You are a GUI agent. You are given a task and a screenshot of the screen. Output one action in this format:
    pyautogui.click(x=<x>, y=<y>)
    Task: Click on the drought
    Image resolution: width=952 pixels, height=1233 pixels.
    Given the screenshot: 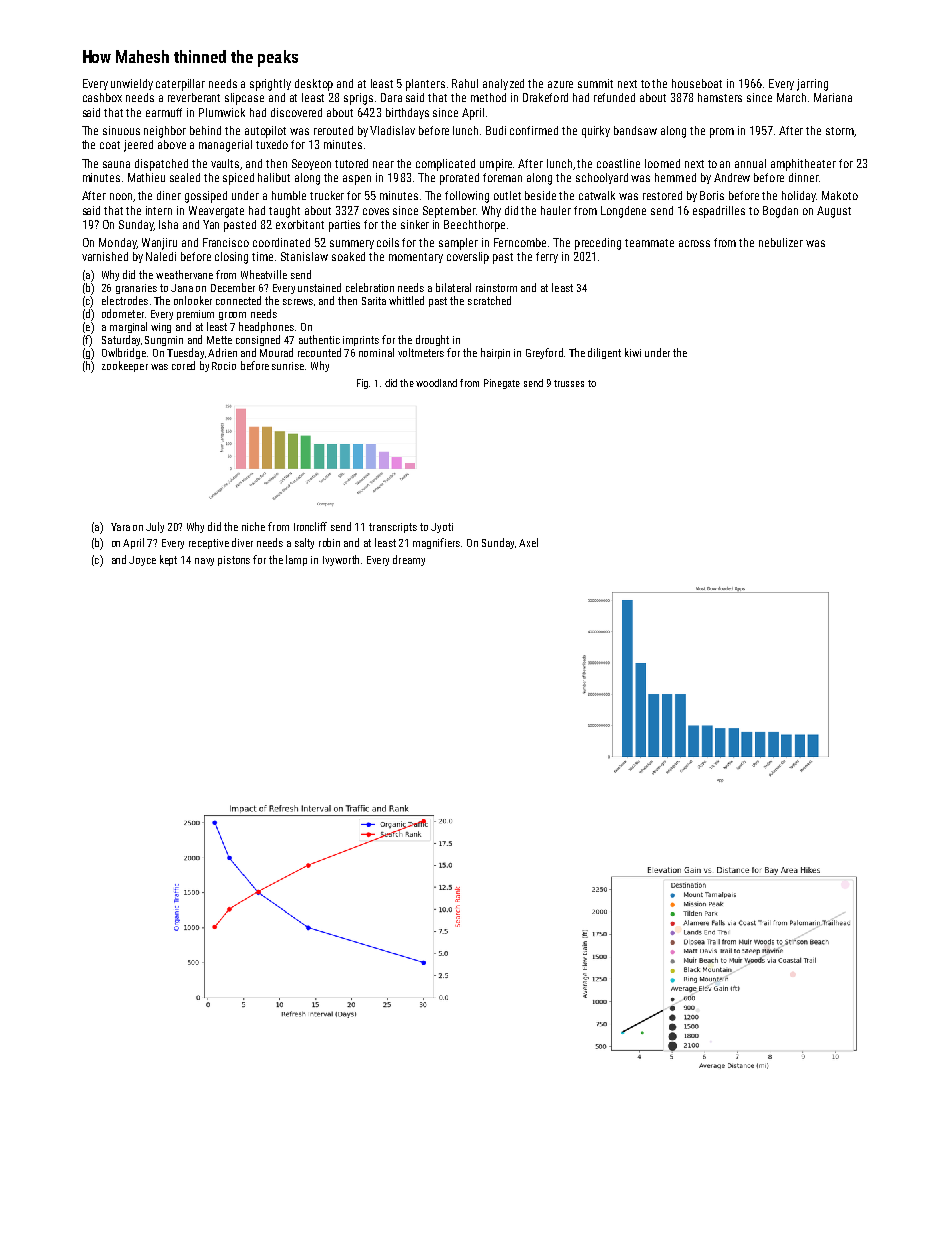 What is the action you would take?
    pyautogui.click(x=432, y=340)
